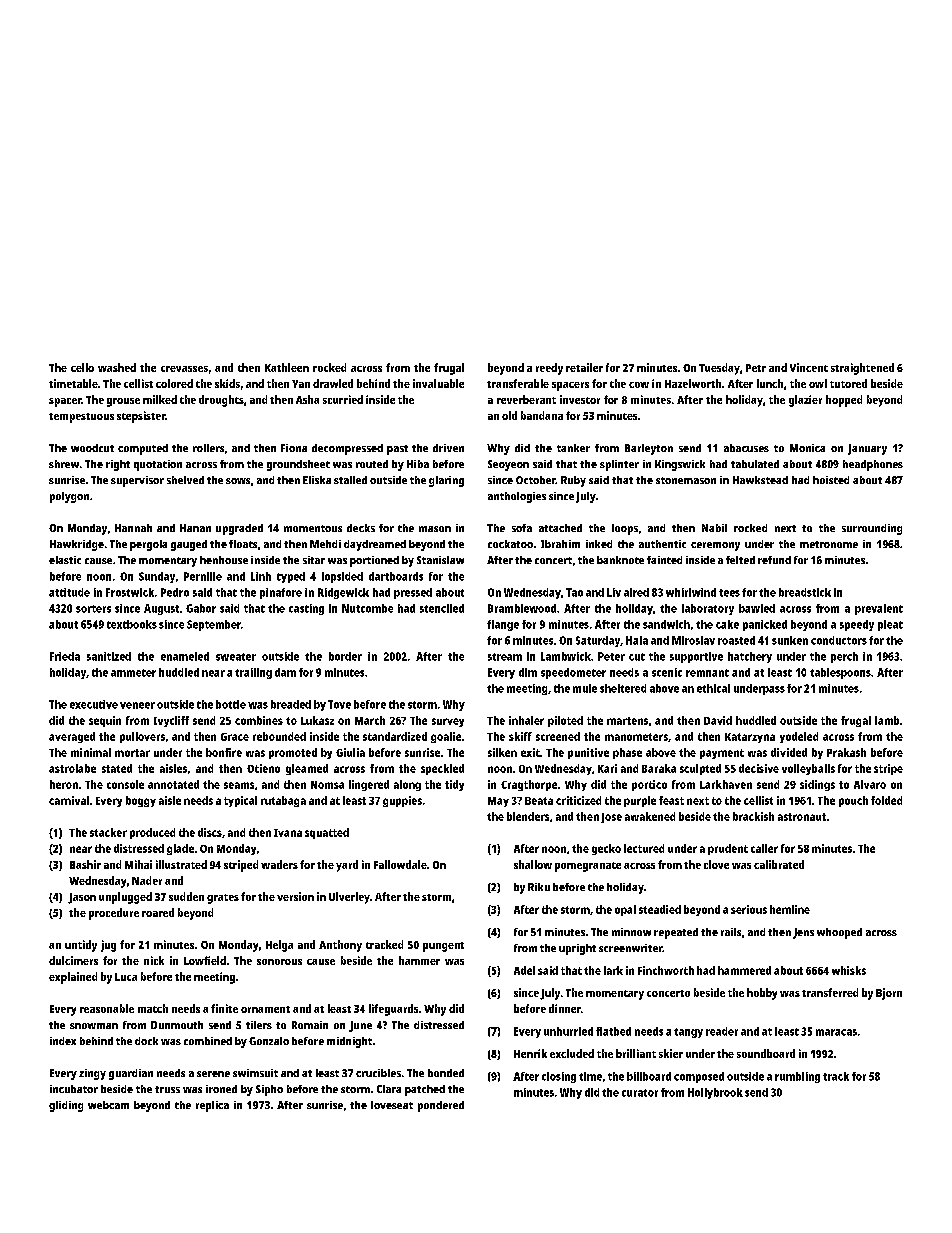  What do you see at coordinates (802, 817) in the document?
I see `astronaut` at bounding box center [802, 817].
